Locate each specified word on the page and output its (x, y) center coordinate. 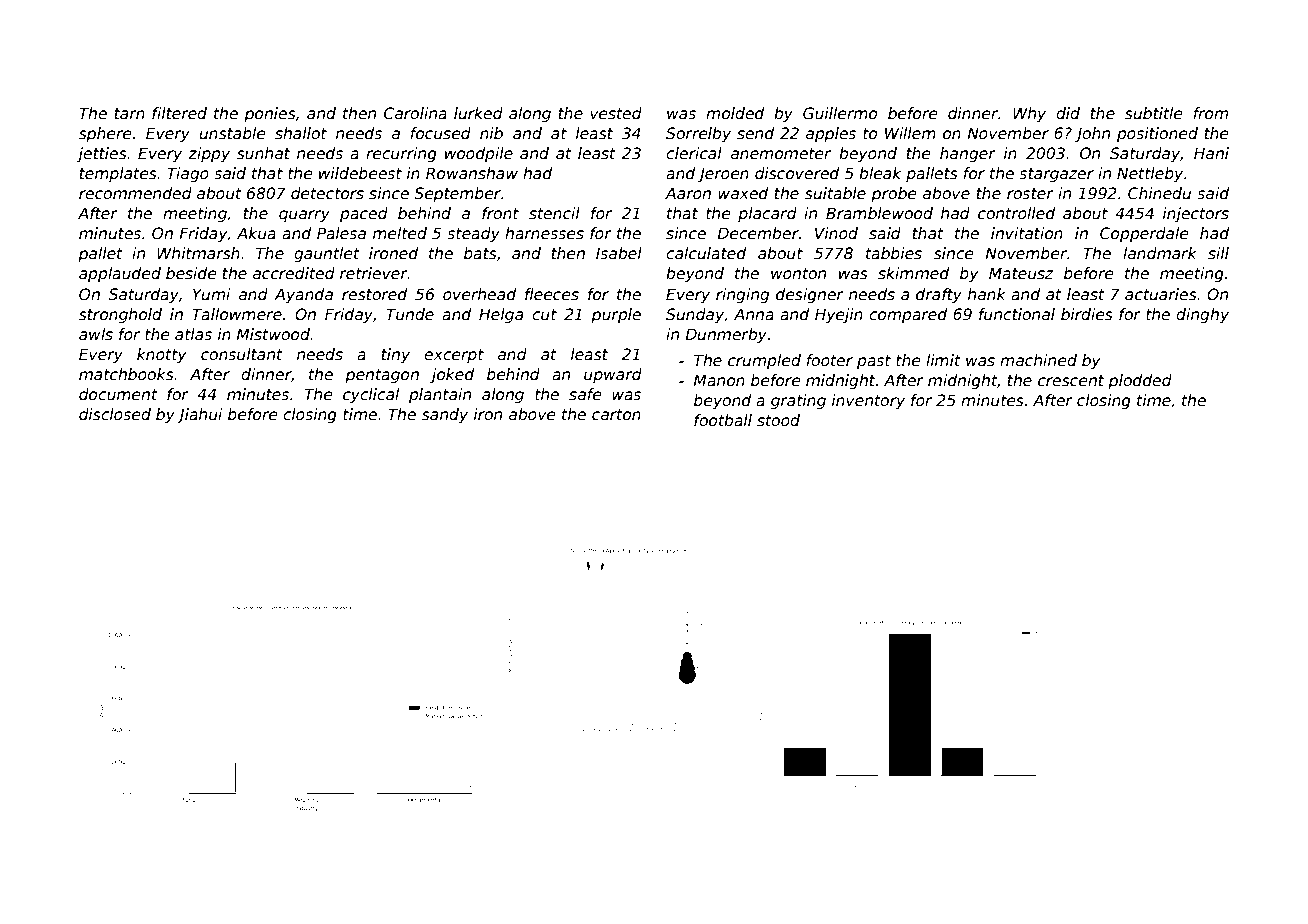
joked (452, 375)
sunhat (263, 153)
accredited (294, 273)
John (1092, 134)
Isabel (619, 253)
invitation (1027, 233)
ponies (270, 114)
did (1068, 113)
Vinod (836, 233)
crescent (1071, 381)
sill (1218, 253)
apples (831, 134)
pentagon (382, 376)
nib (491, 133)
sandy (445, 415)
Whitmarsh (198, 253)
